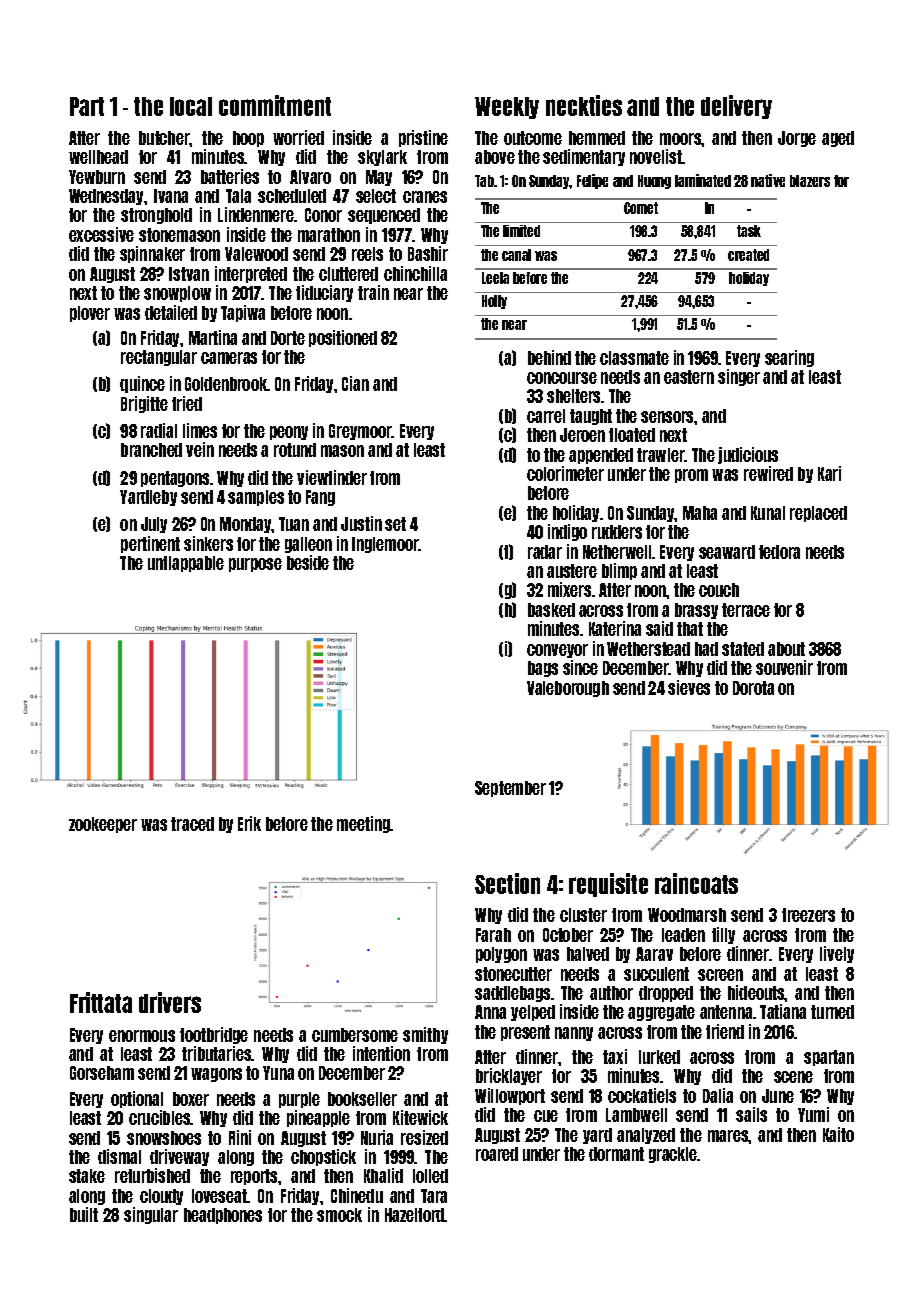  What do you see at coordinates (275, 105) in the screenshot?
I see `commitment` at bounding box center [275, 105].
